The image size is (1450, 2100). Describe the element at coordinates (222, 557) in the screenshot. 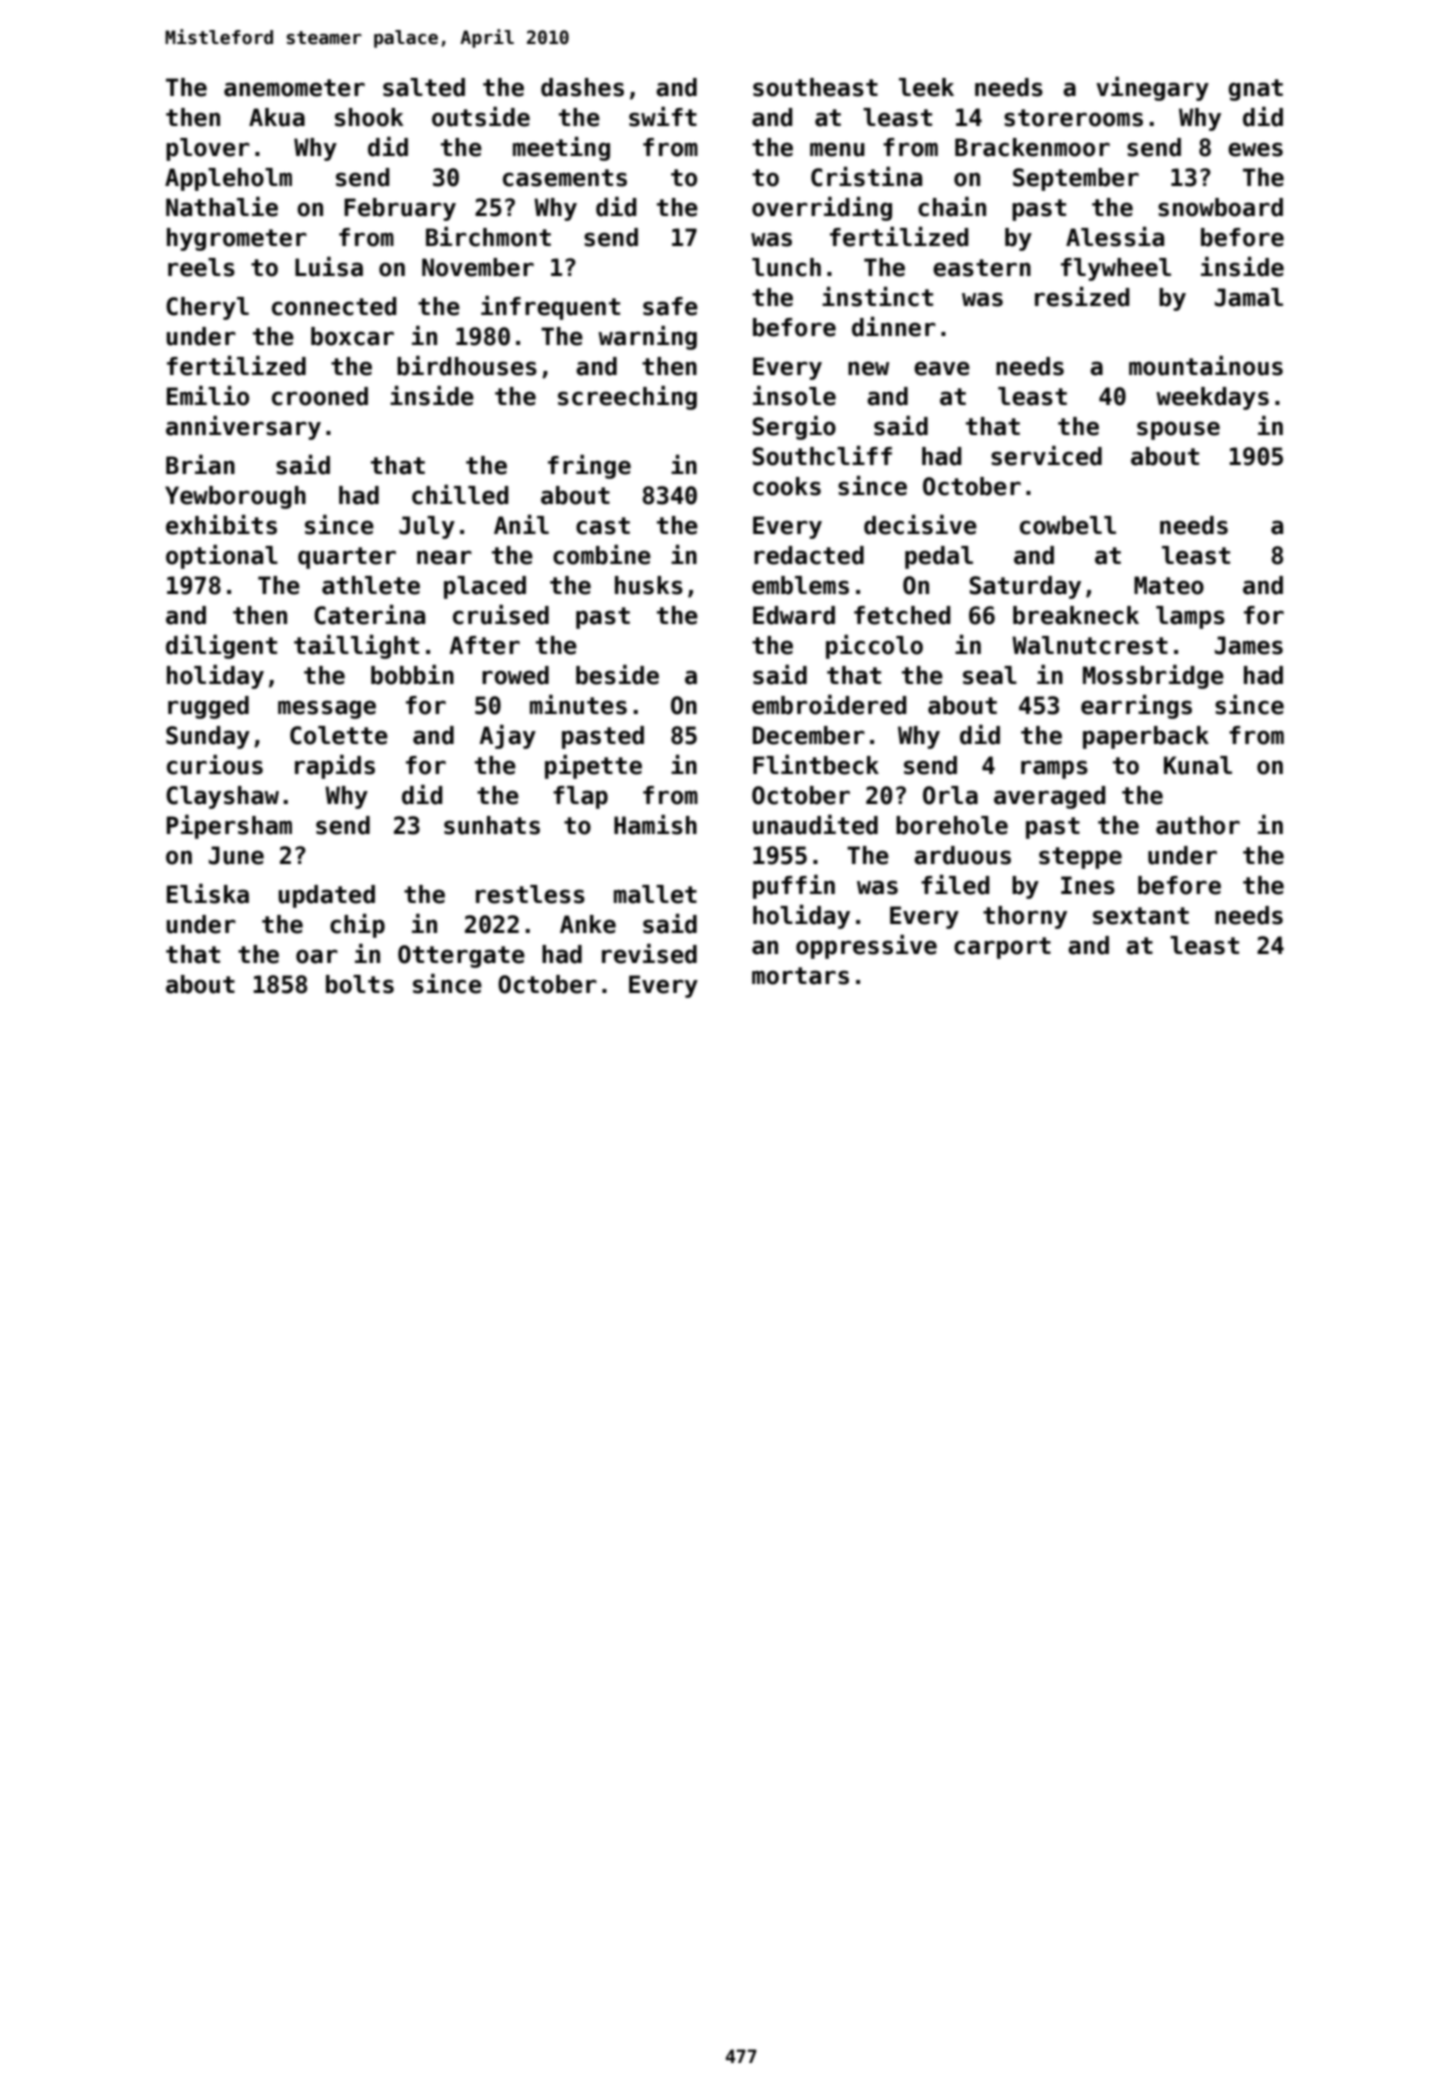

I see `optional` at that location.
